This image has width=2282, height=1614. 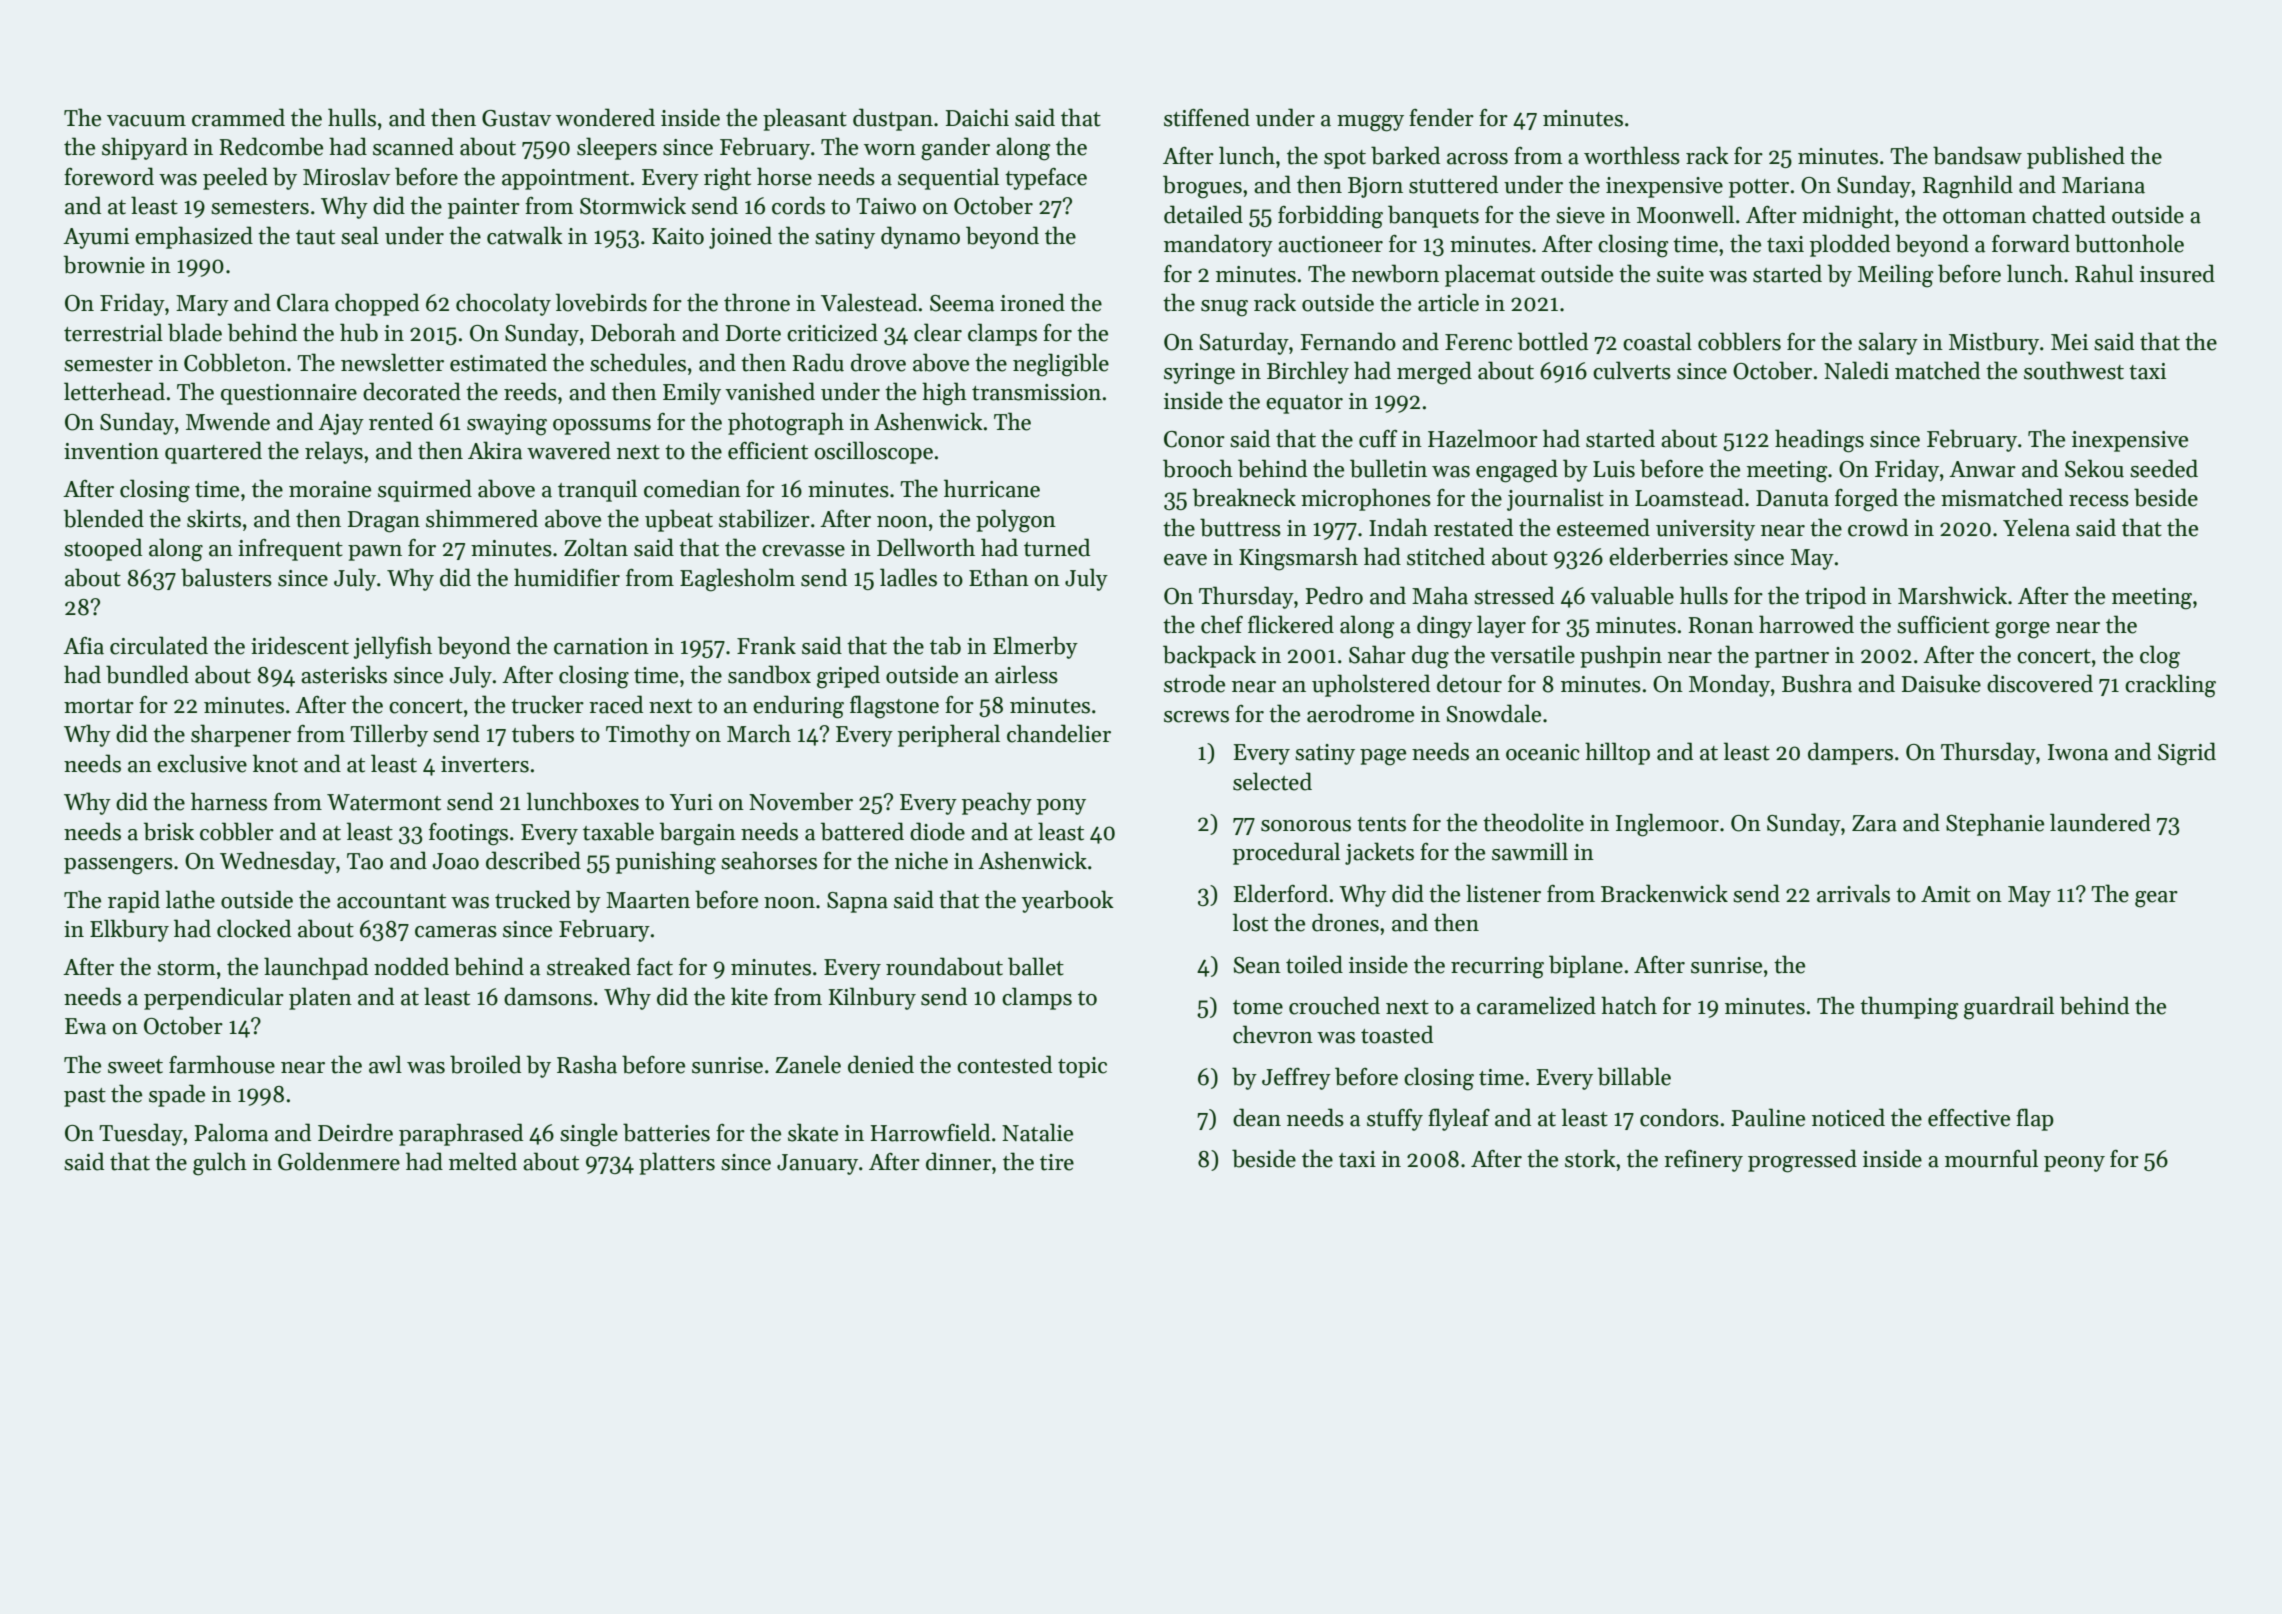 What do you see at coordinates (525, 235) in the image?
I see `catwalk` at bounding box center [525, 235].
